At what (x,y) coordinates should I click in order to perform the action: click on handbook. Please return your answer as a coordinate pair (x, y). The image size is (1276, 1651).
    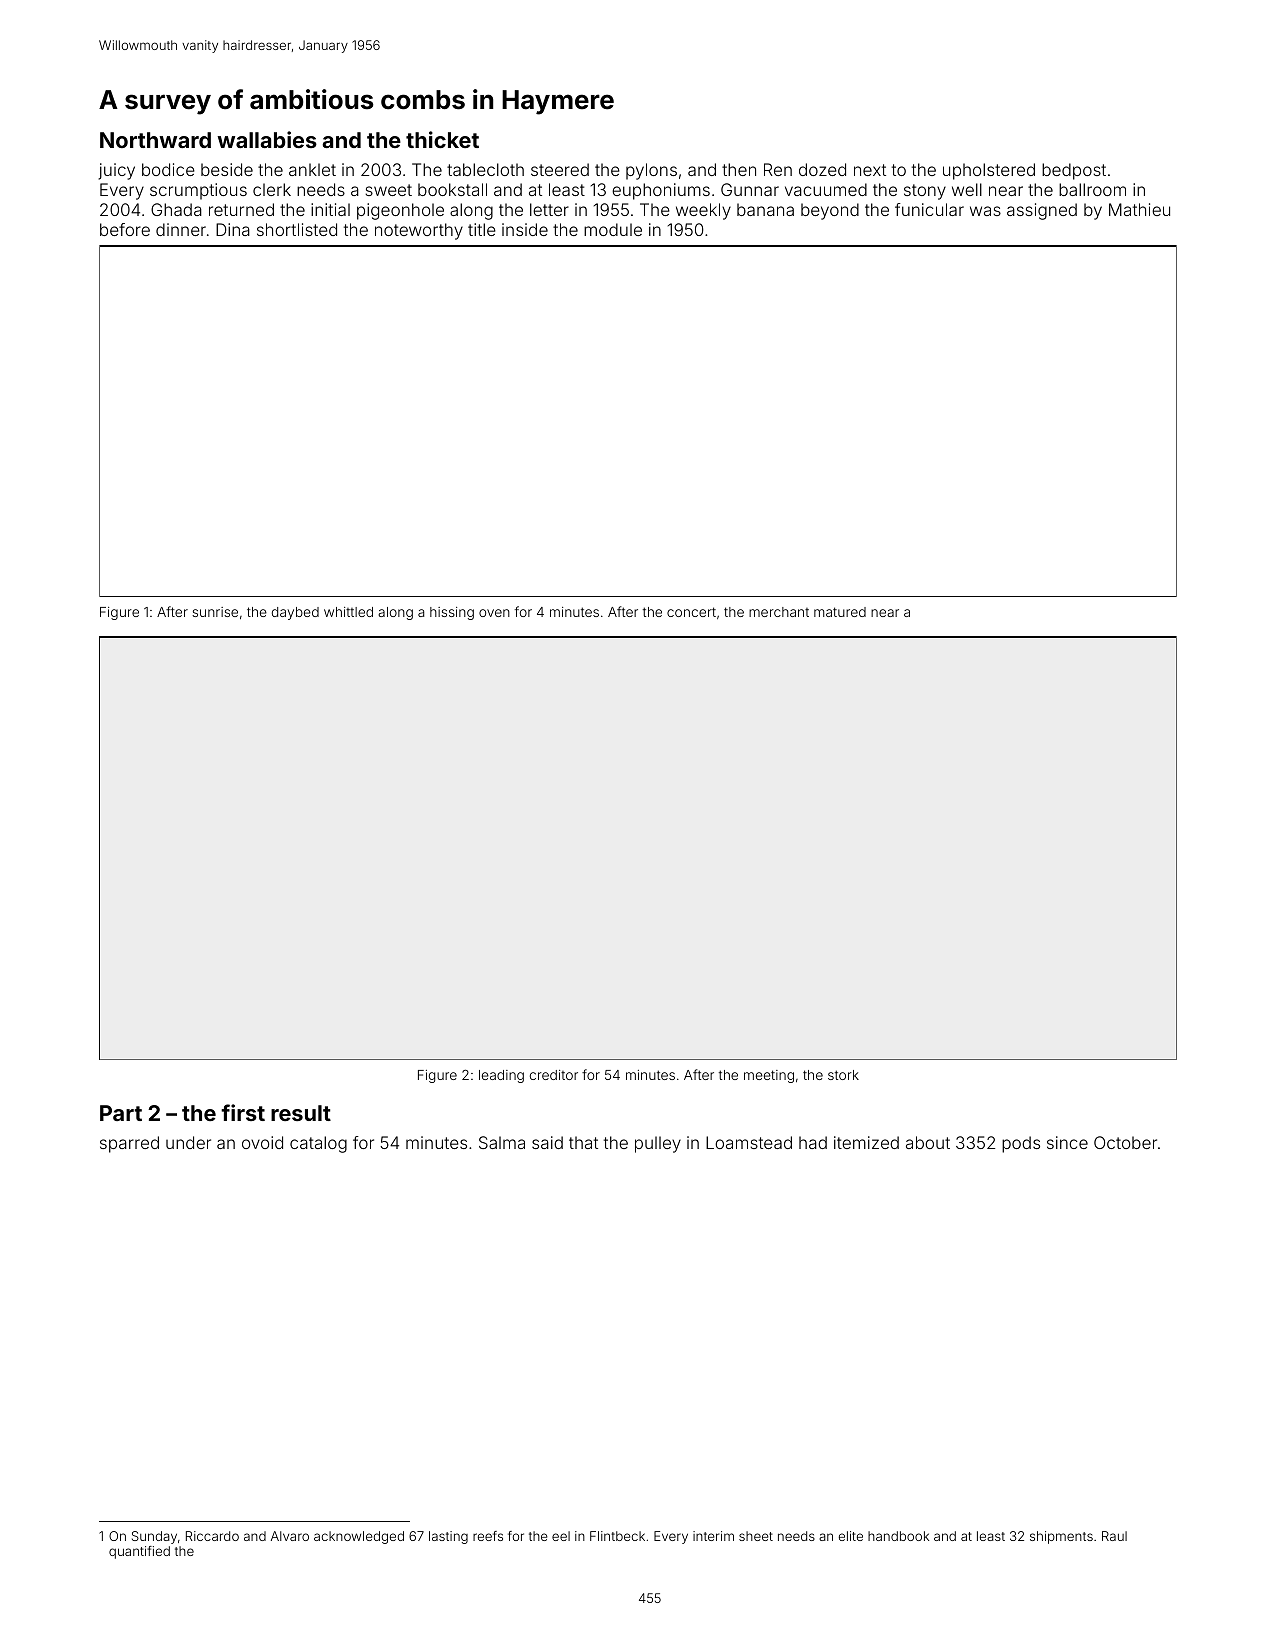
    Looking at the image, I should click on (898, 1536).
